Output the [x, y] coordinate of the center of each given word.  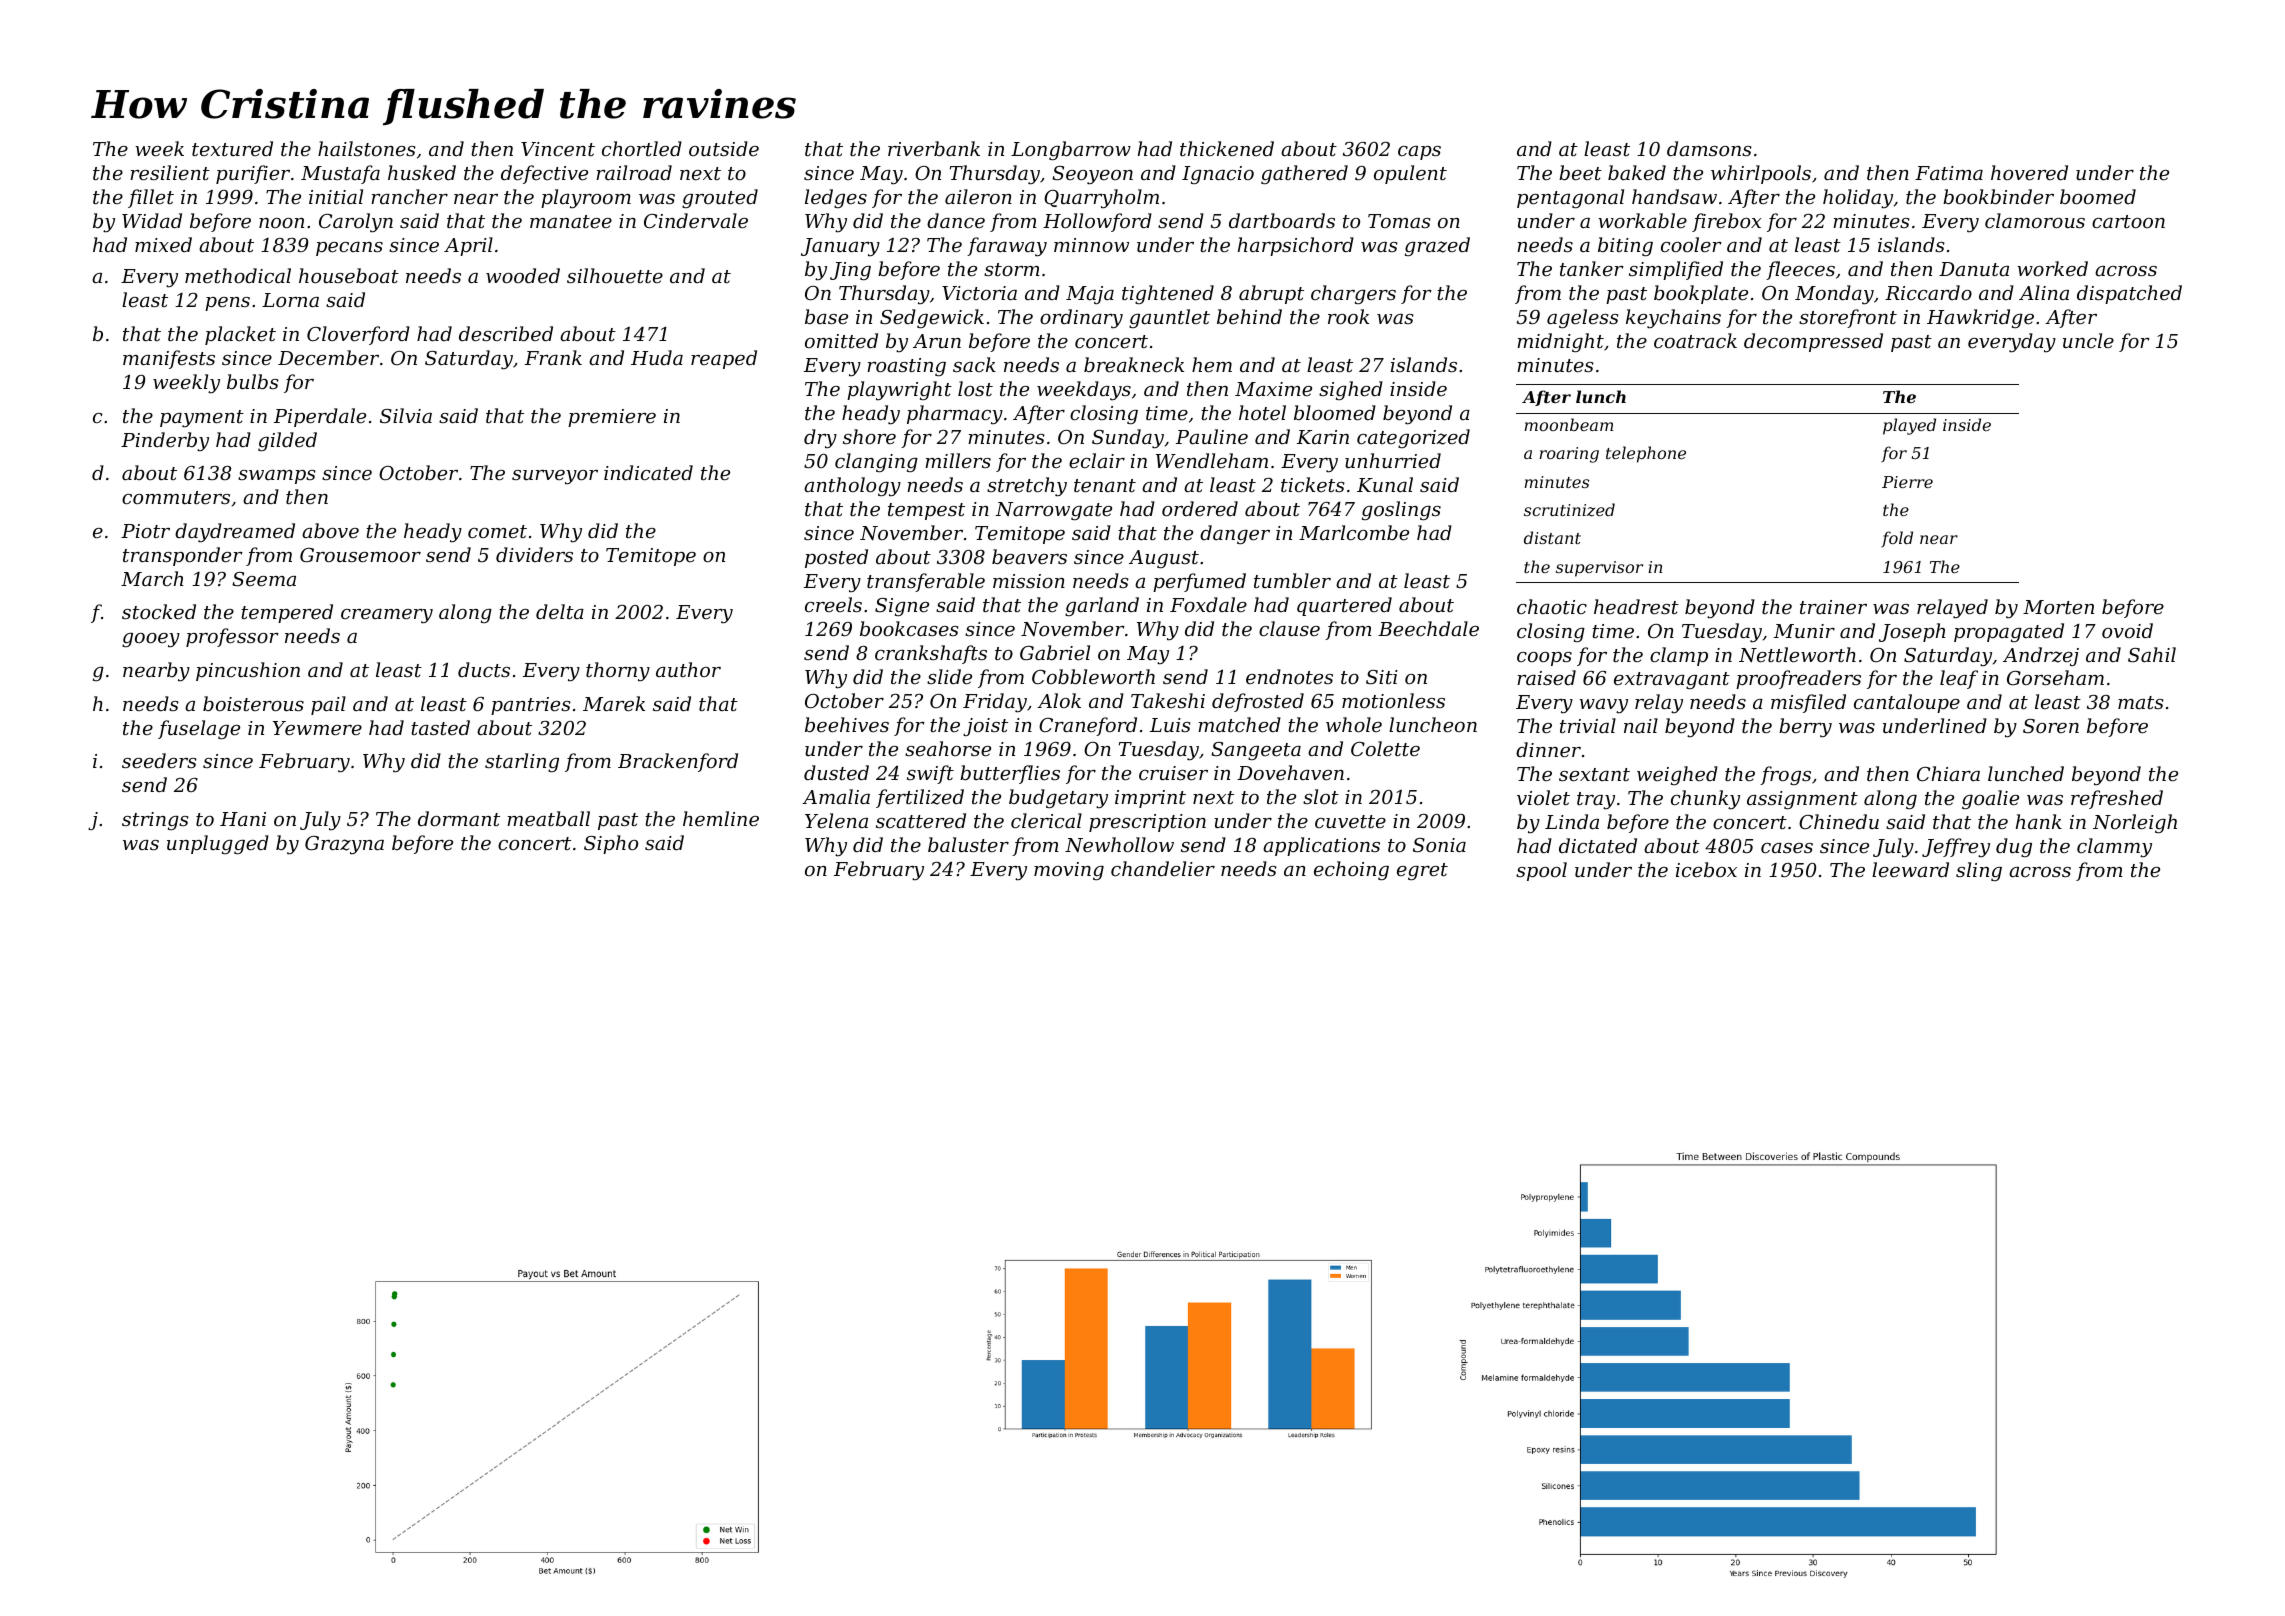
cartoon [2128, 221]
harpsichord [1296, 246]
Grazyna [344, 845]
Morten [2058, 607]
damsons [1709, 148]
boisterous [253, 703]
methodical [238, 275]
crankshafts [931, 654]
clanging [876, 462]
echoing [1351, 870]
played [1909, 426]
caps [1419, 153]
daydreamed [235, 533]
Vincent [558, 149]
